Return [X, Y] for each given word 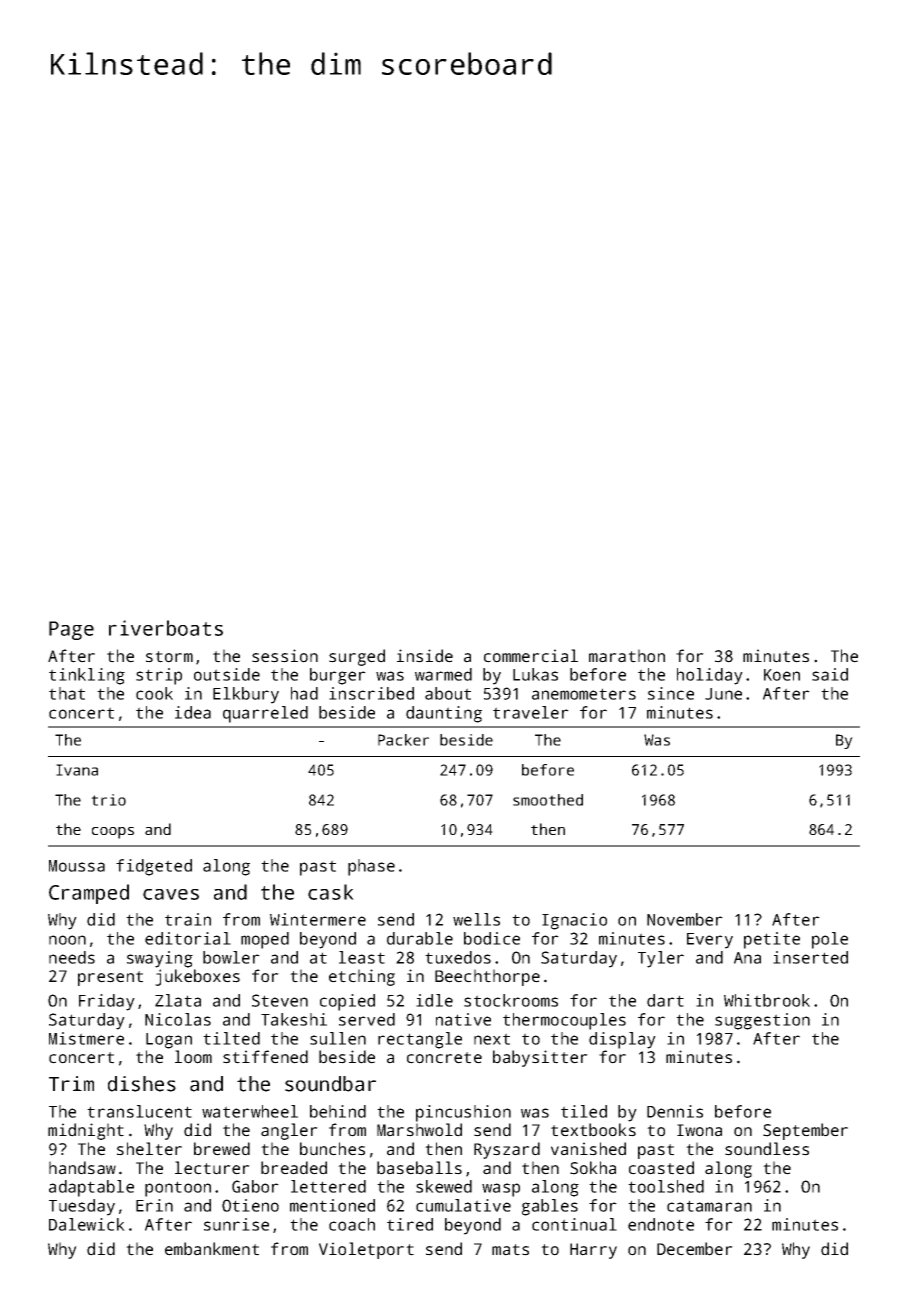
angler [289, 1131]
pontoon [178, 1189]
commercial [531, 656]
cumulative [463, 1205]
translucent [139, 1111]
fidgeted [154, 867]
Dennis [675, 1111]
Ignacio [574, 921]
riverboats [166, 628]
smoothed [548, 800]
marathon [627, 656]
